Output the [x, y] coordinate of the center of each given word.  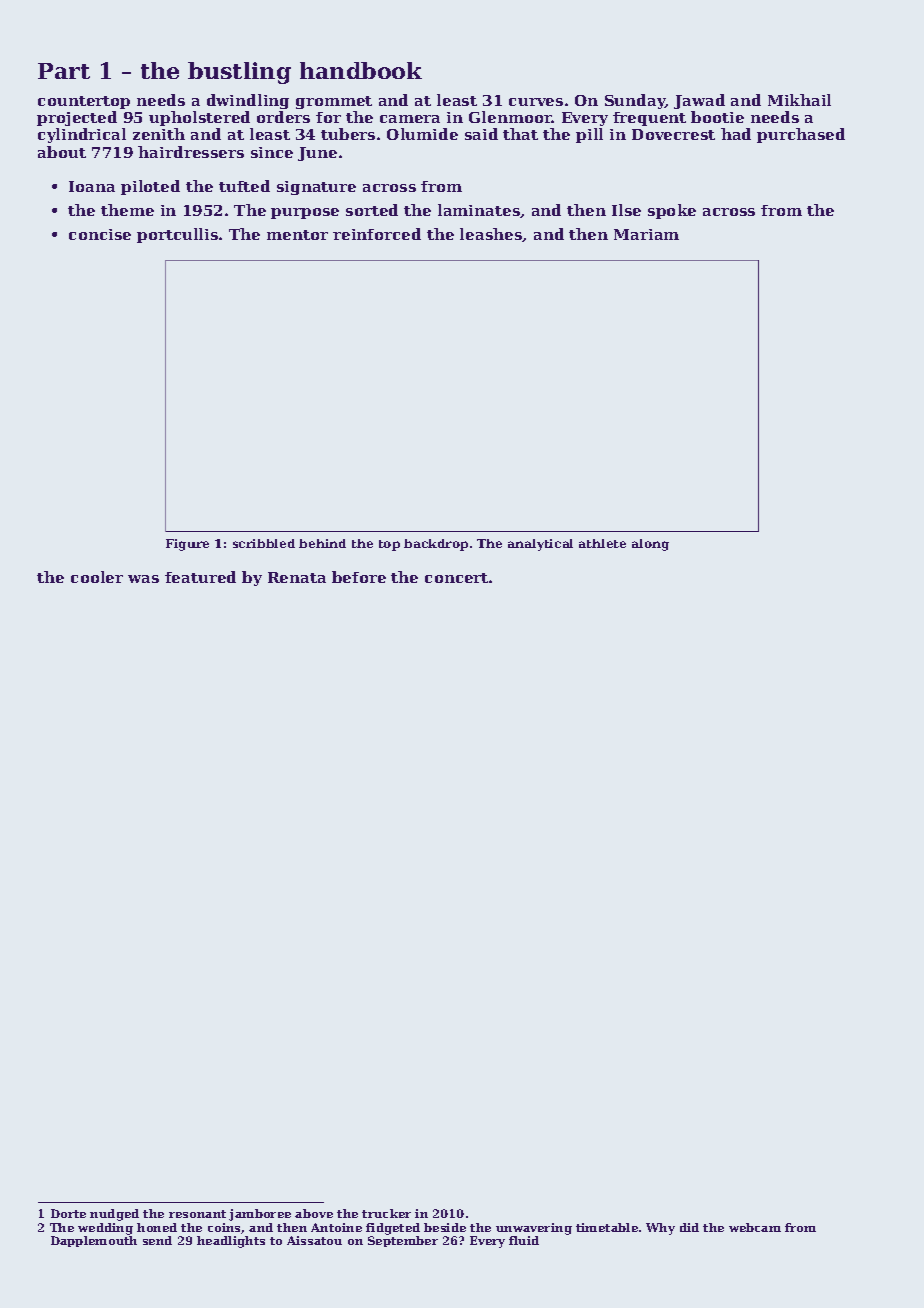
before [359, 577]
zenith [159, 134]
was [143, 579]
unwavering [534, 1229]
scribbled [264, 543]
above [314, 1213]
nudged [114, 1215]
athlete [602, 543]
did [689, 1227]
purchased [801, 135]
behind [322, 543]
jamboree [260, 1215]
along [650, 545]
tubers [348, 134]
